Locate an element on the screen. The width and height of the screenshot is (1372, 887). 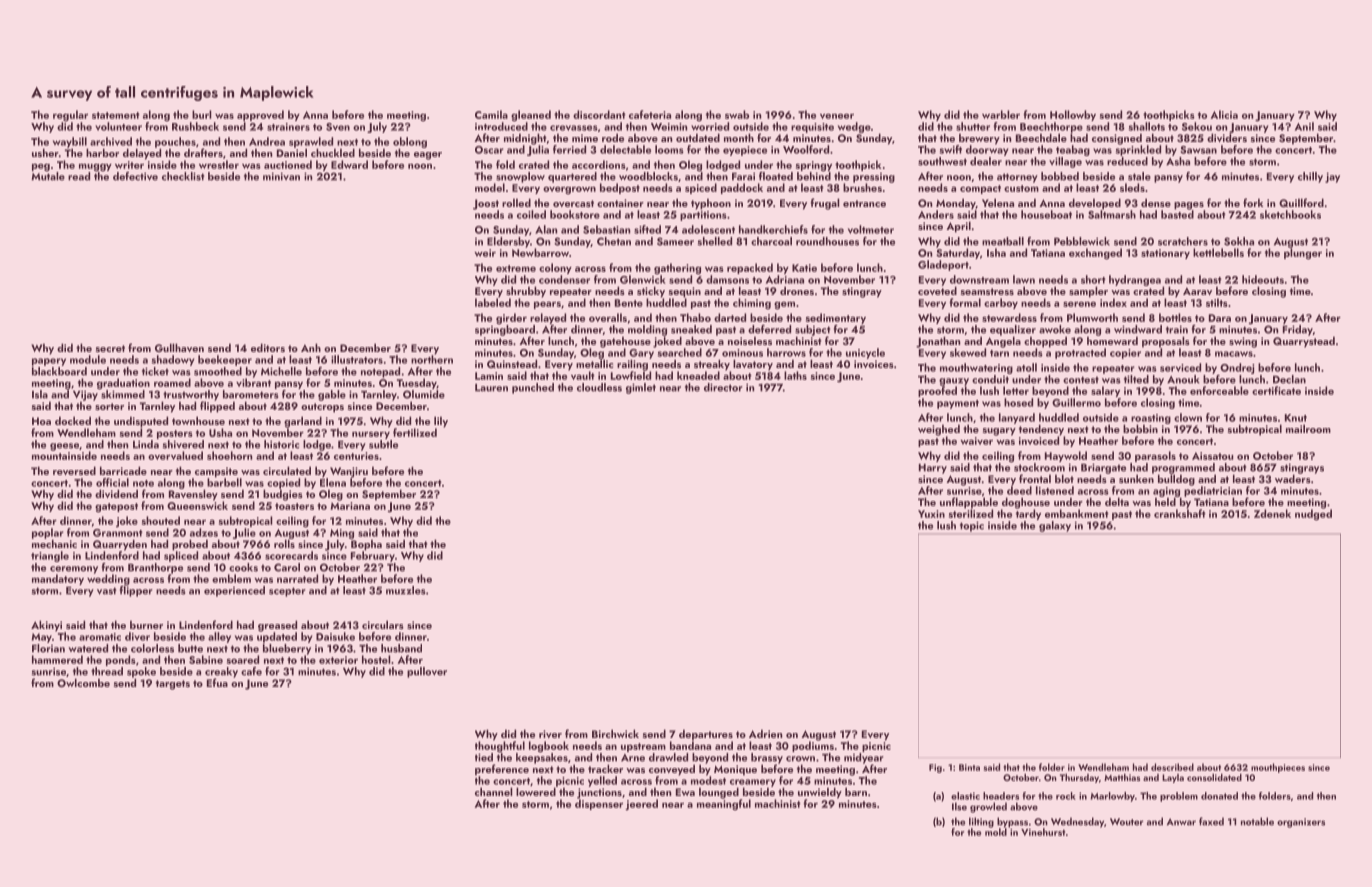
regular is located at coordinates (70, 116).
